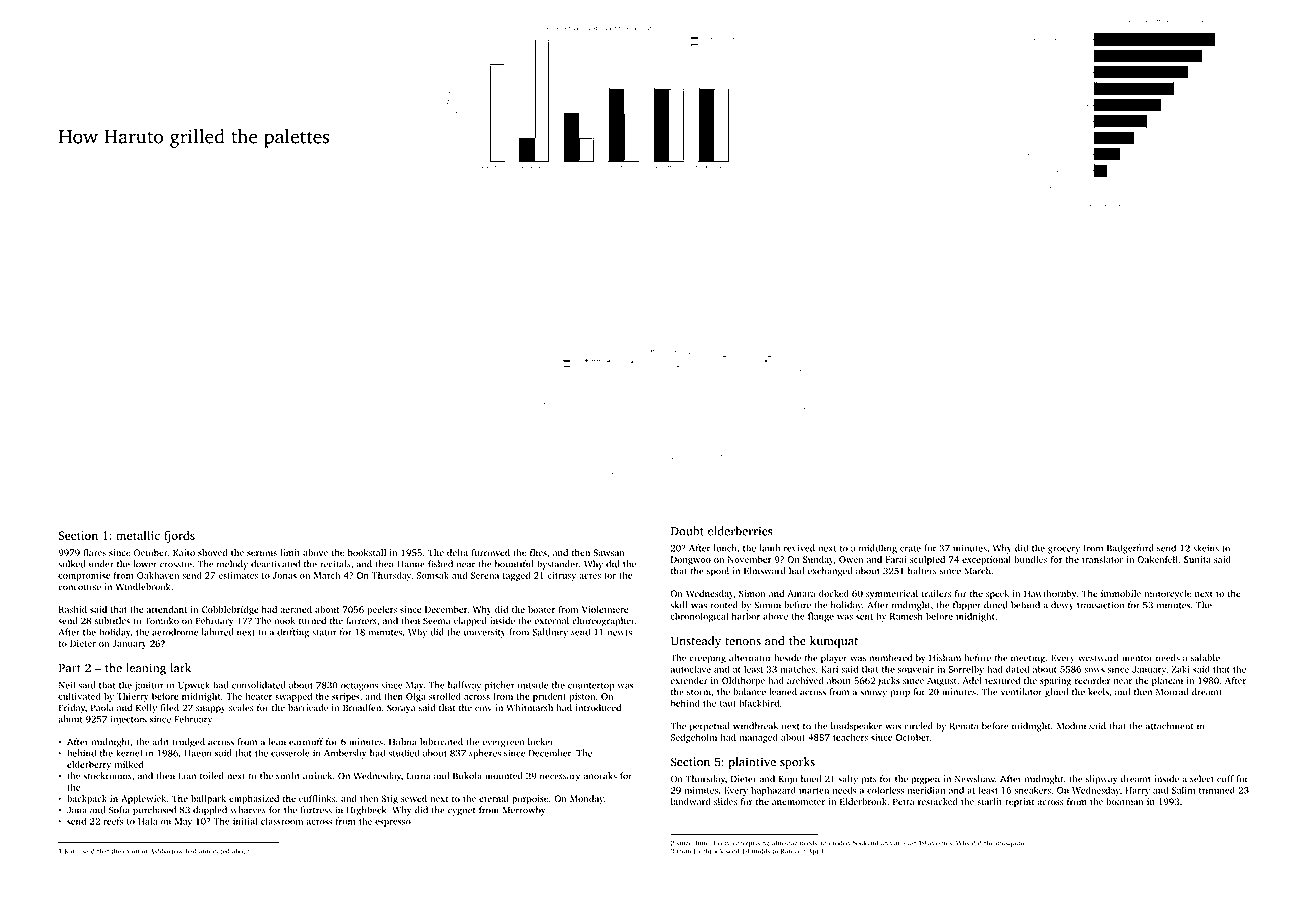 The width and height of the screenshot is (1308, 924). Describe the element at coordinates (1205, 658) in the screenshot. I see `salable` at that location.
